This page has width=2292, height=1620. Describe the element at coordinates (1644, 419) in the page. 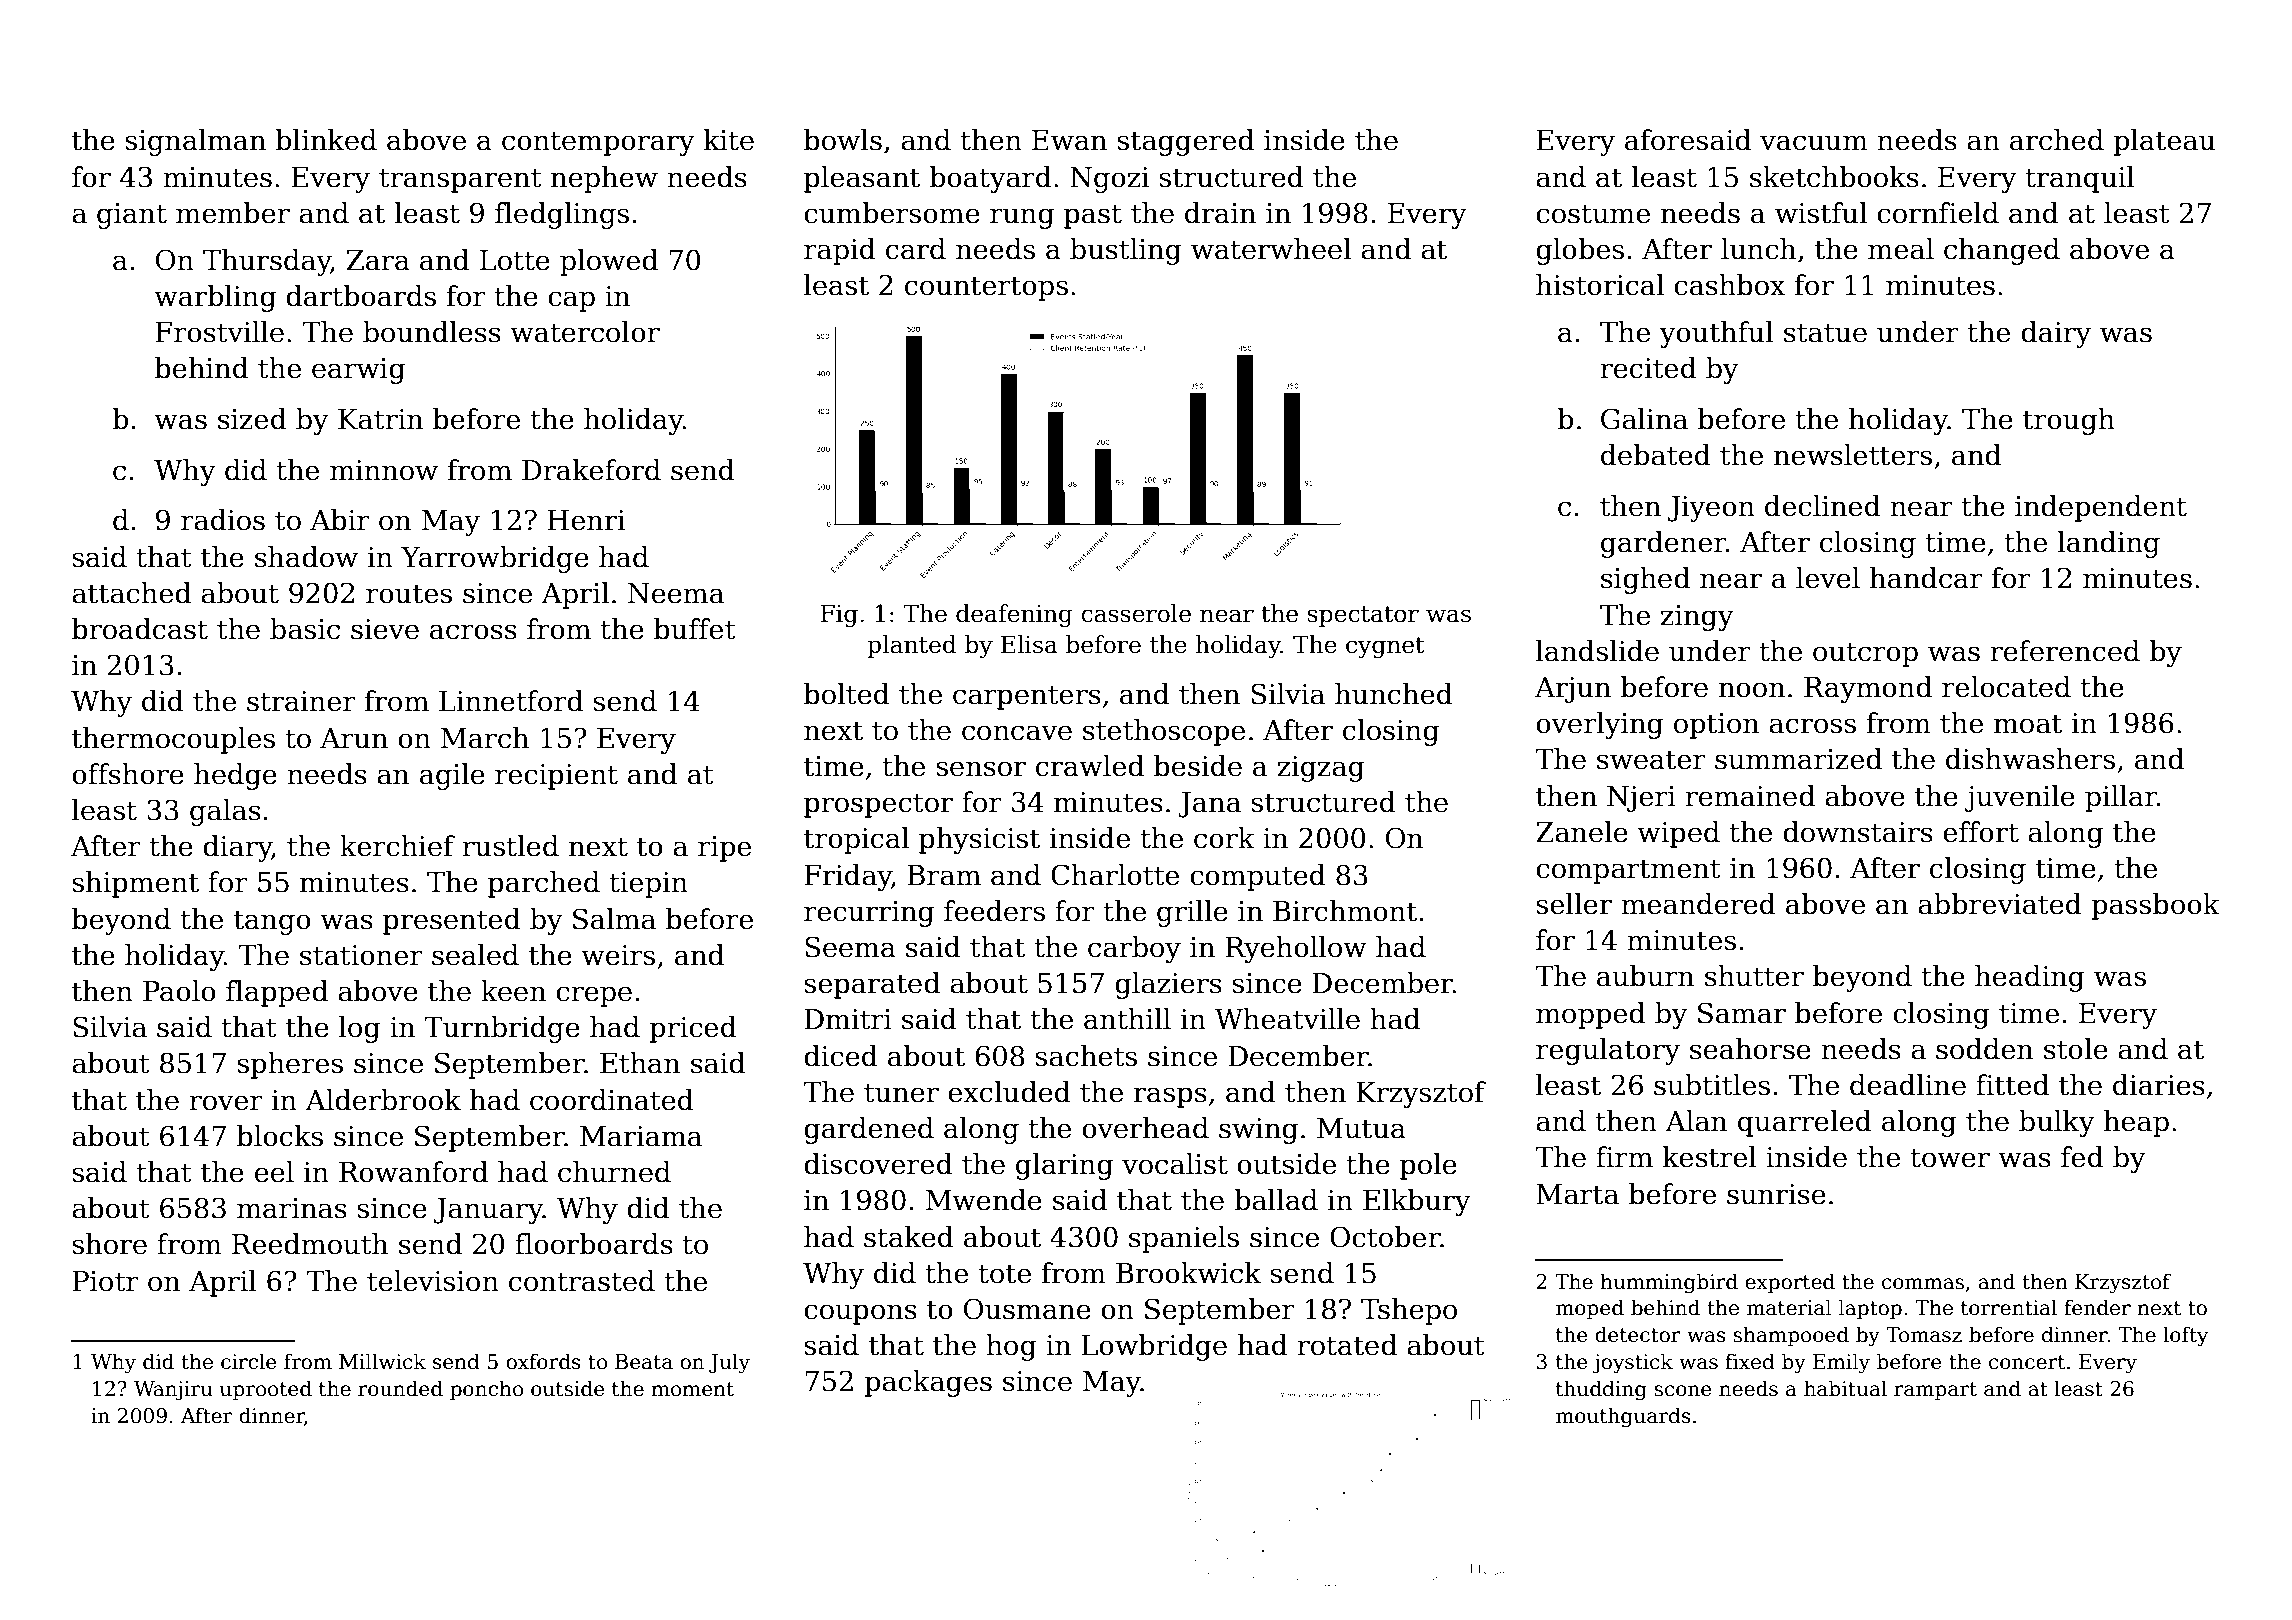

I see `Galina` at that location.
